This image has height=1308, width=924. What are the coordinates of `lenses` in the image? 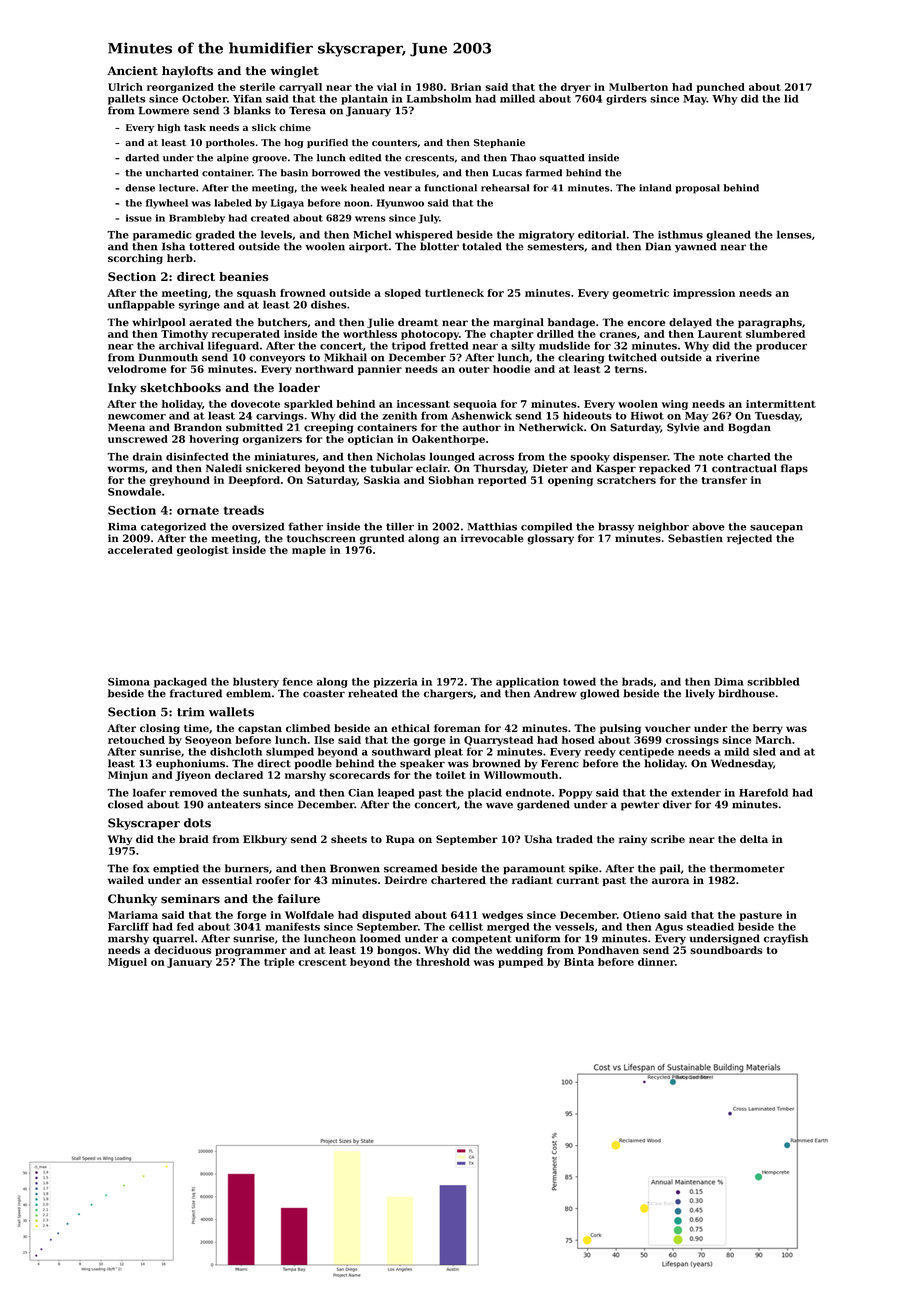 It's located at (794, 234).
